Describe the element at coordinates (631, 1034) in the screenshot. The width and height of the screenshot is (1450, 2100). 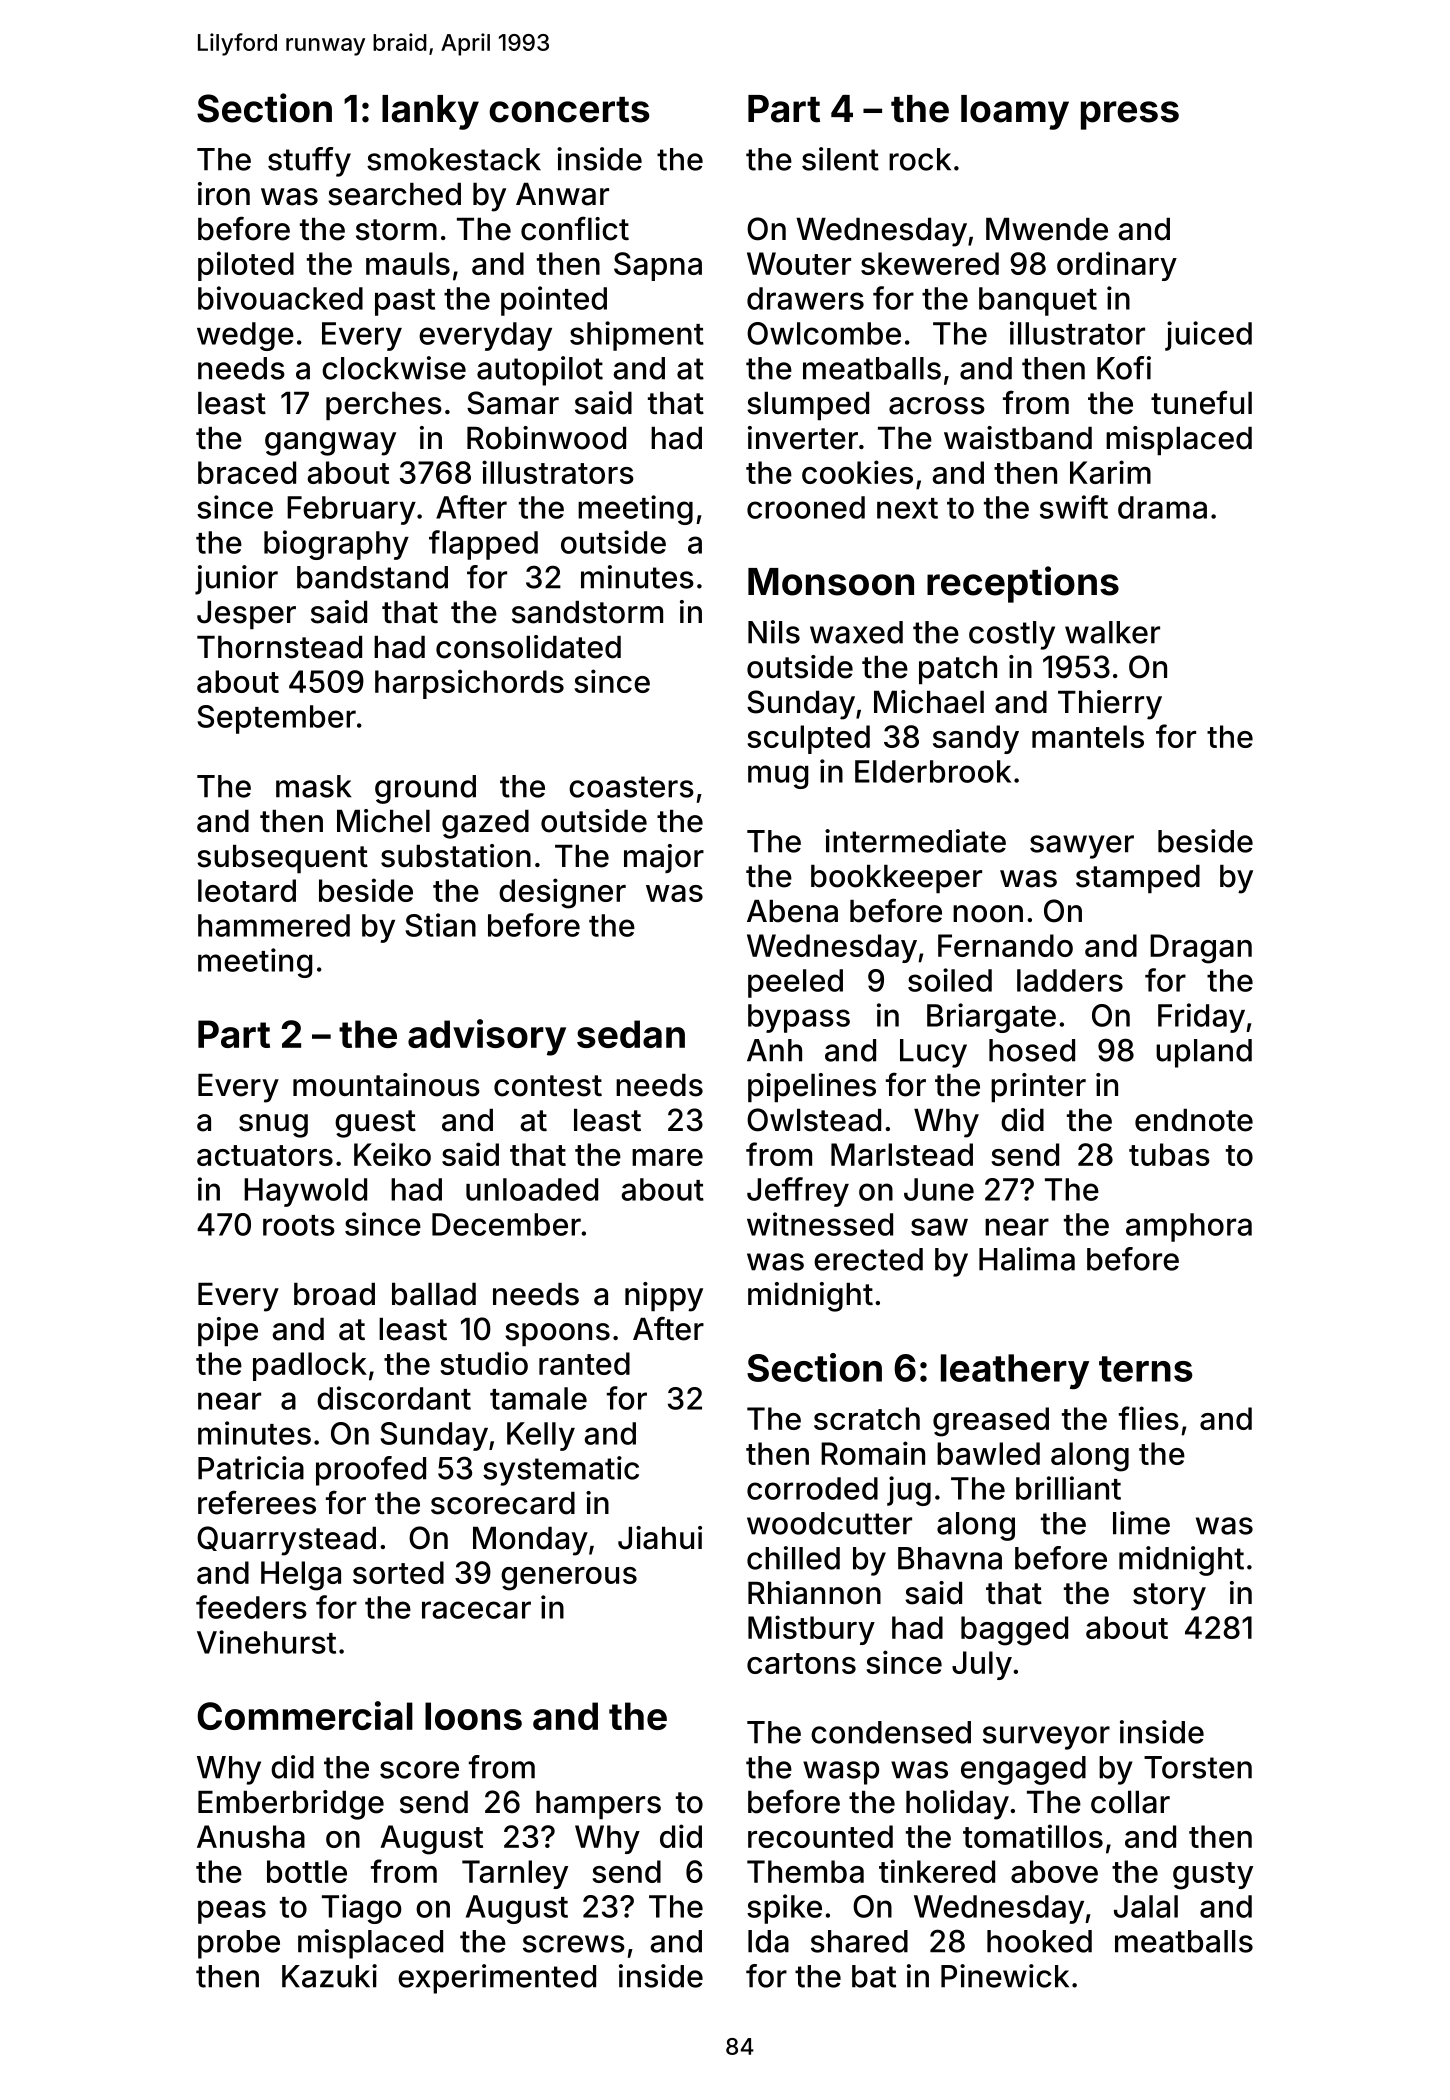
I see `sedan` at that location.
